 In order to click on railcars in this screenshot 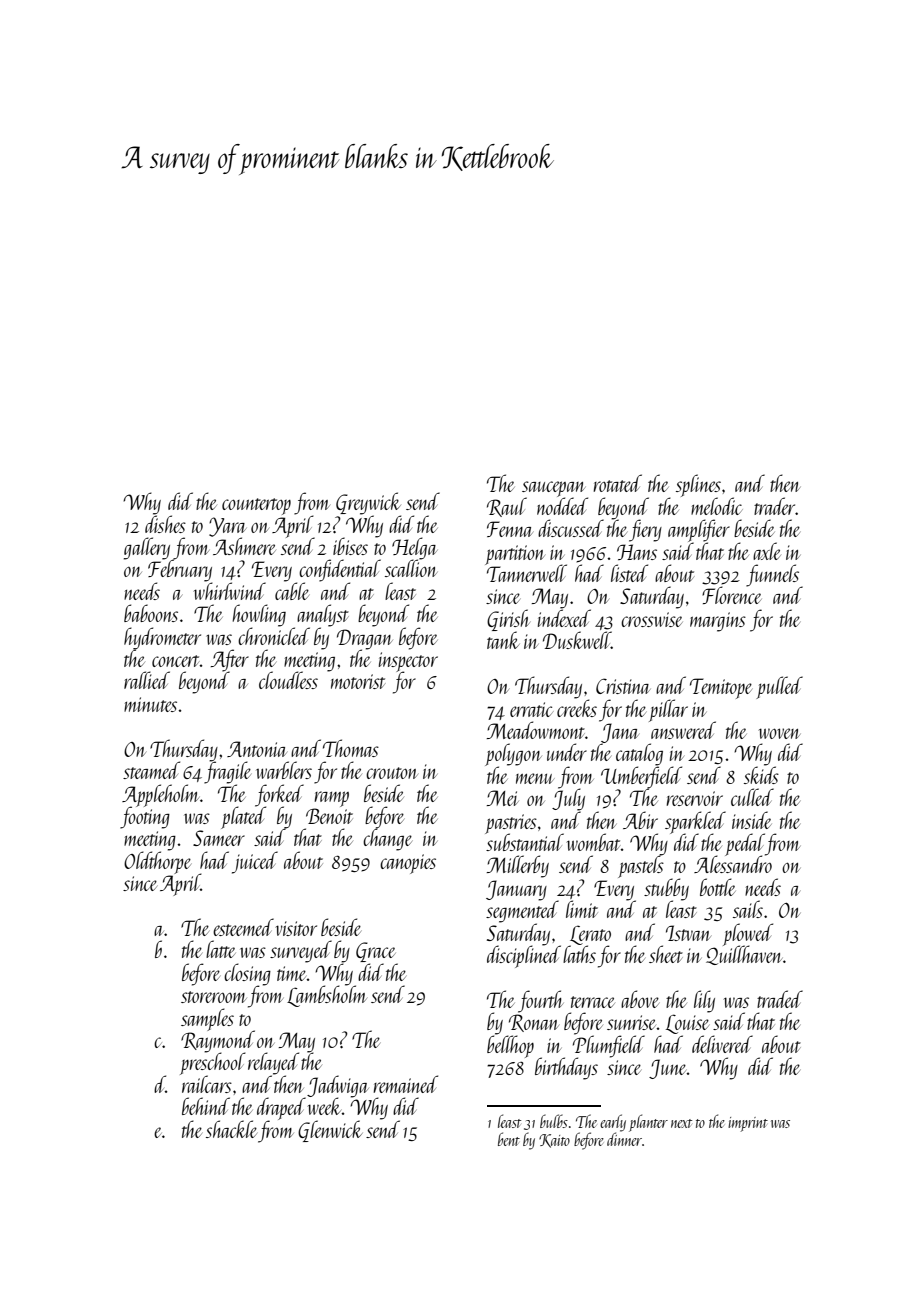, I will do `click(207, 1084)`.
